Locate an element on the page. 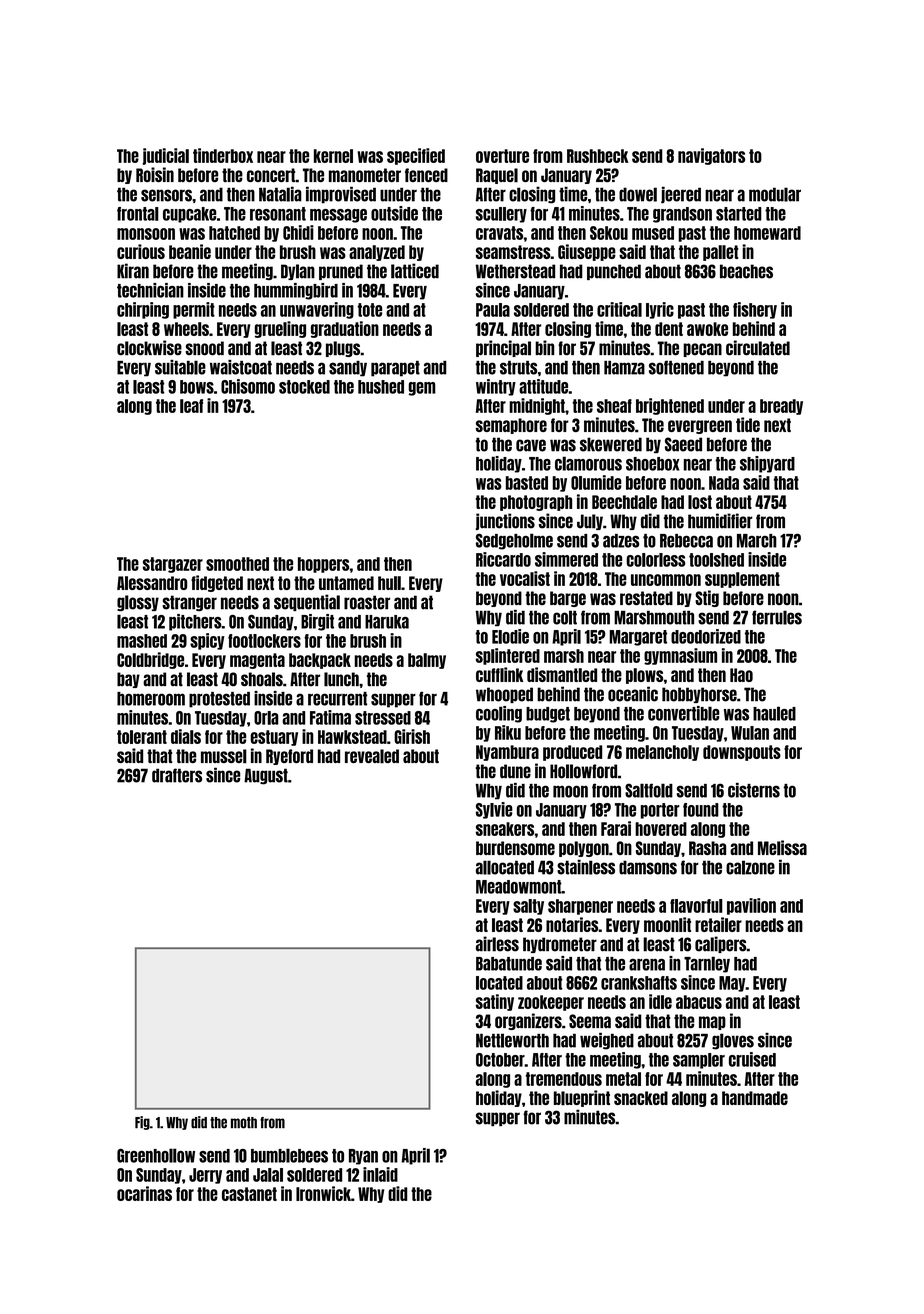 The width and height of the page is (924, 1314). frontal is located at coordinates (138, 214).
